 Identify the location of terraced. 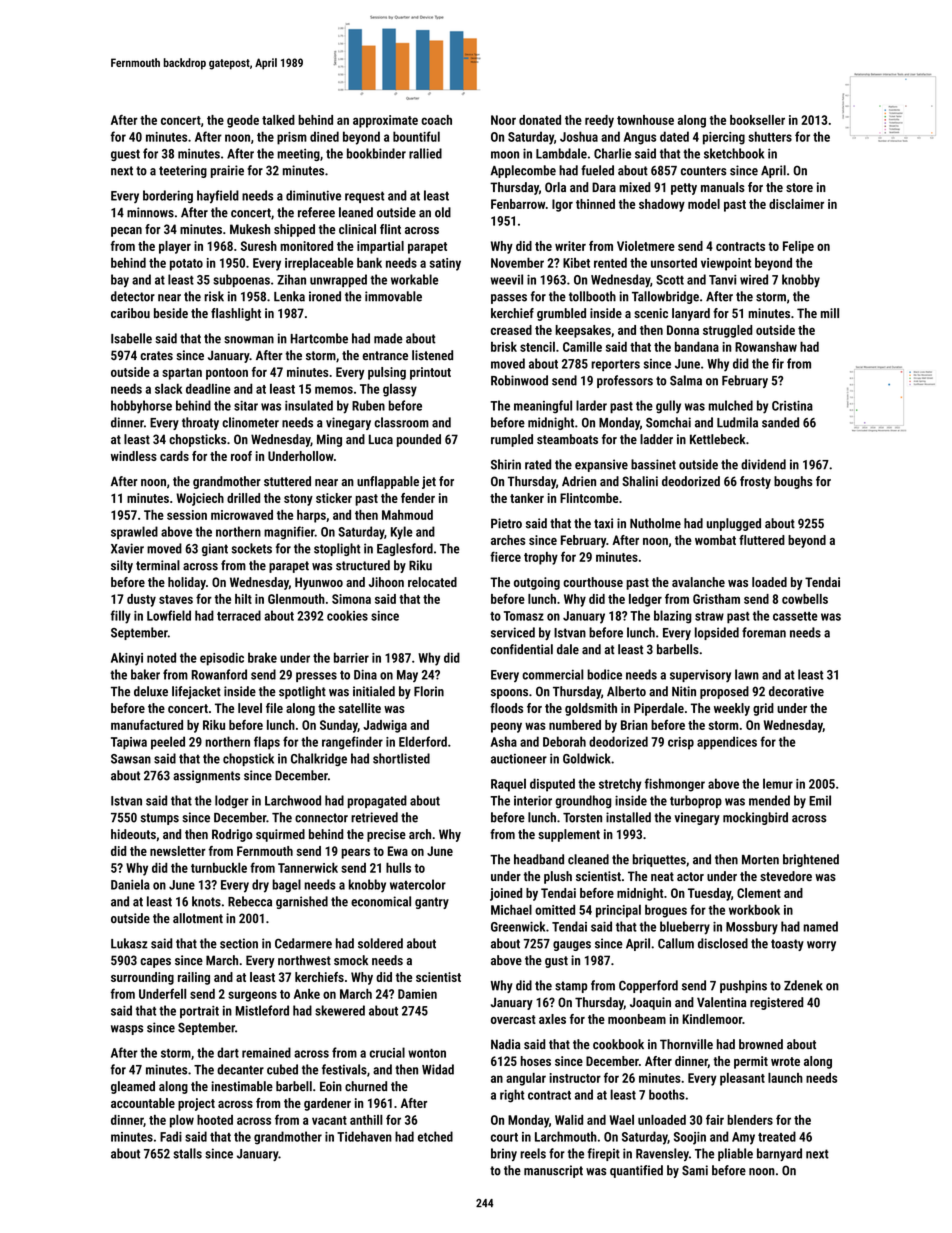
(239, 615).
